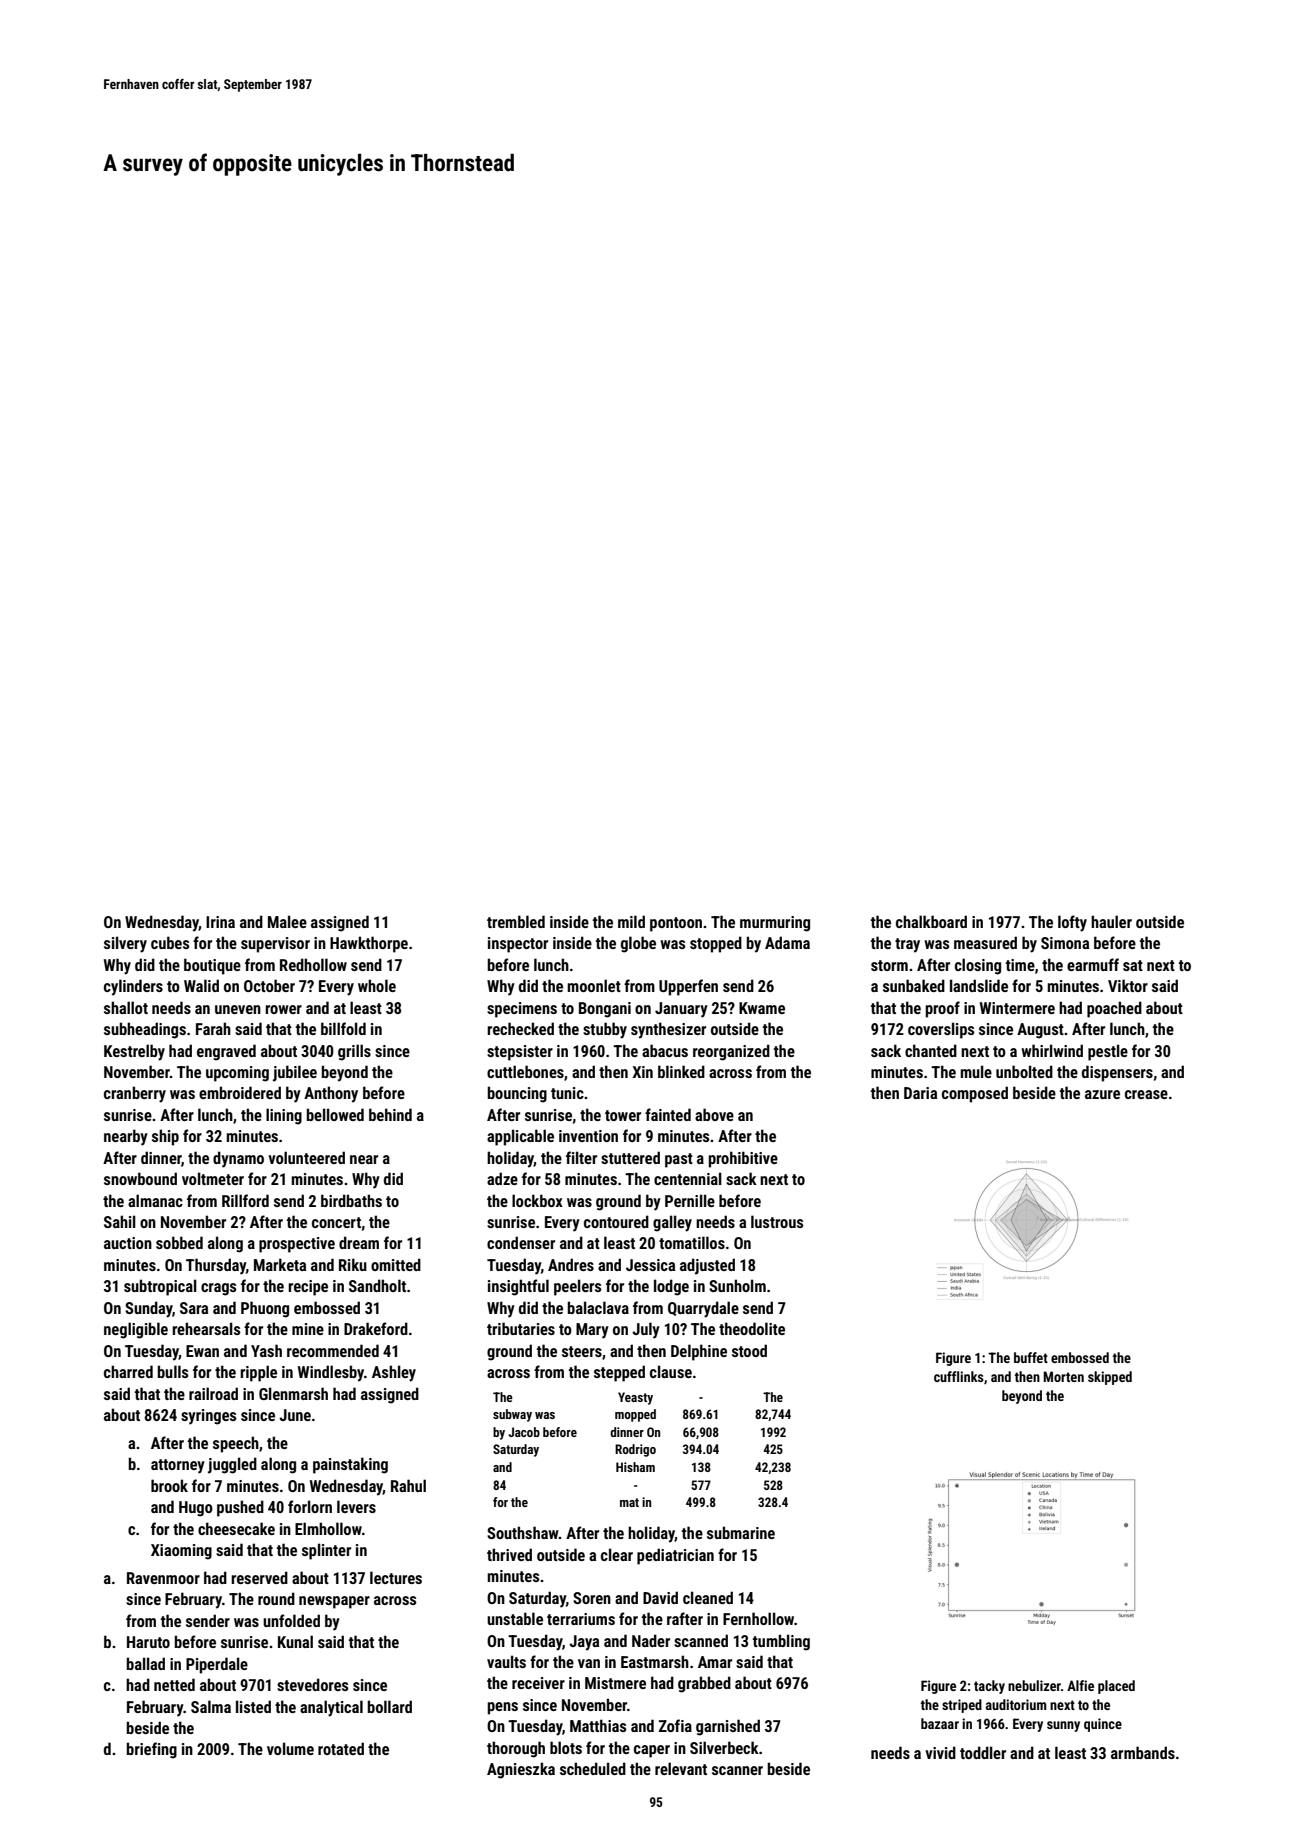 The height and width of the document is (1837, 1299). Describe the element at coordinates (623, 1115) in the document. I see `tower` at that location.
